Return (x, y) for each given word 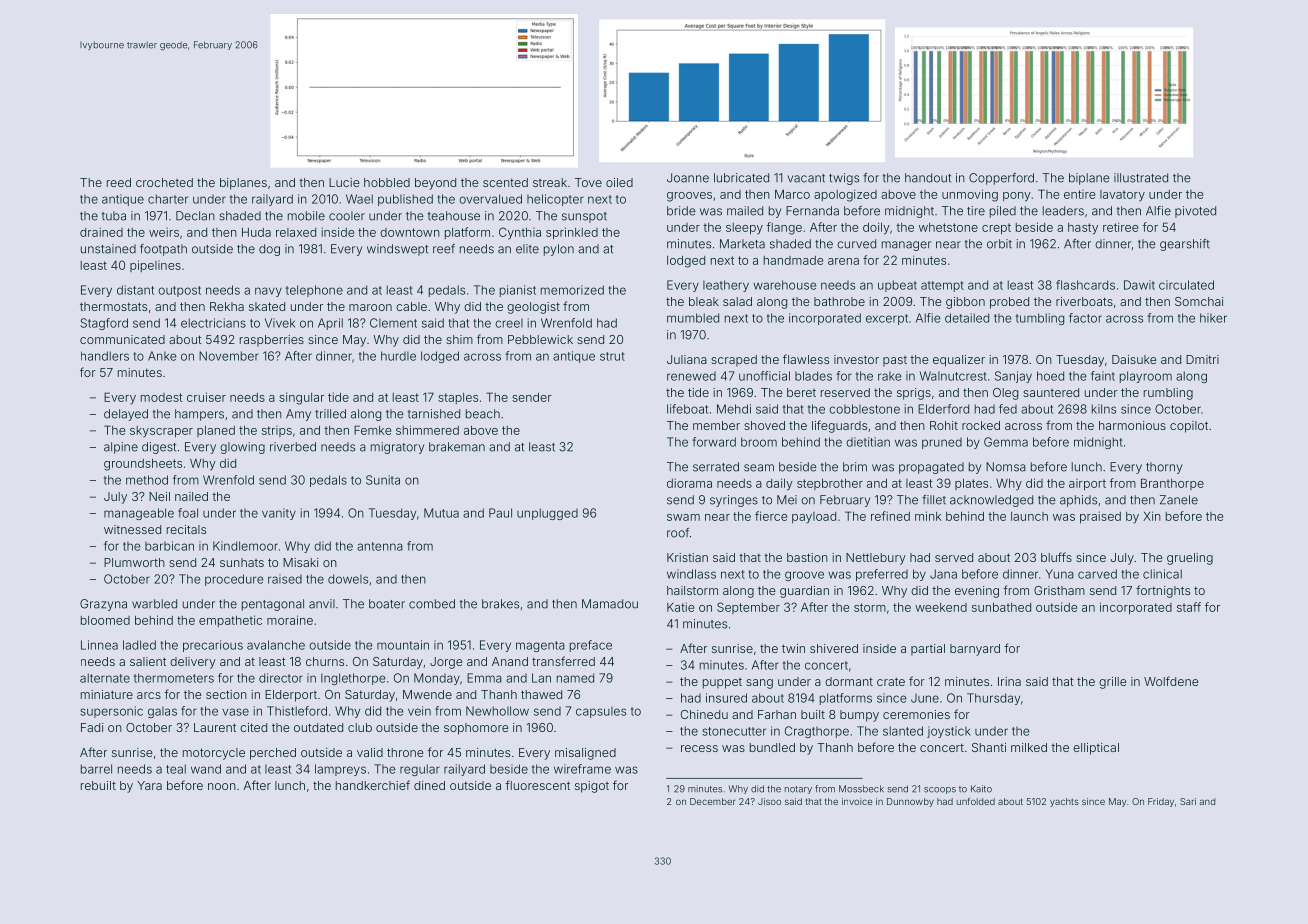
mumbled (693, 318)
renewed (691, 376)
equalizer (959, 361)
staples (458, 398)
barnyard (975, 650)
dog (269, 250)
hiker (1213, 318)
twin (793, 648)
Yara (149, 785)
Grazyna (103, 605)
